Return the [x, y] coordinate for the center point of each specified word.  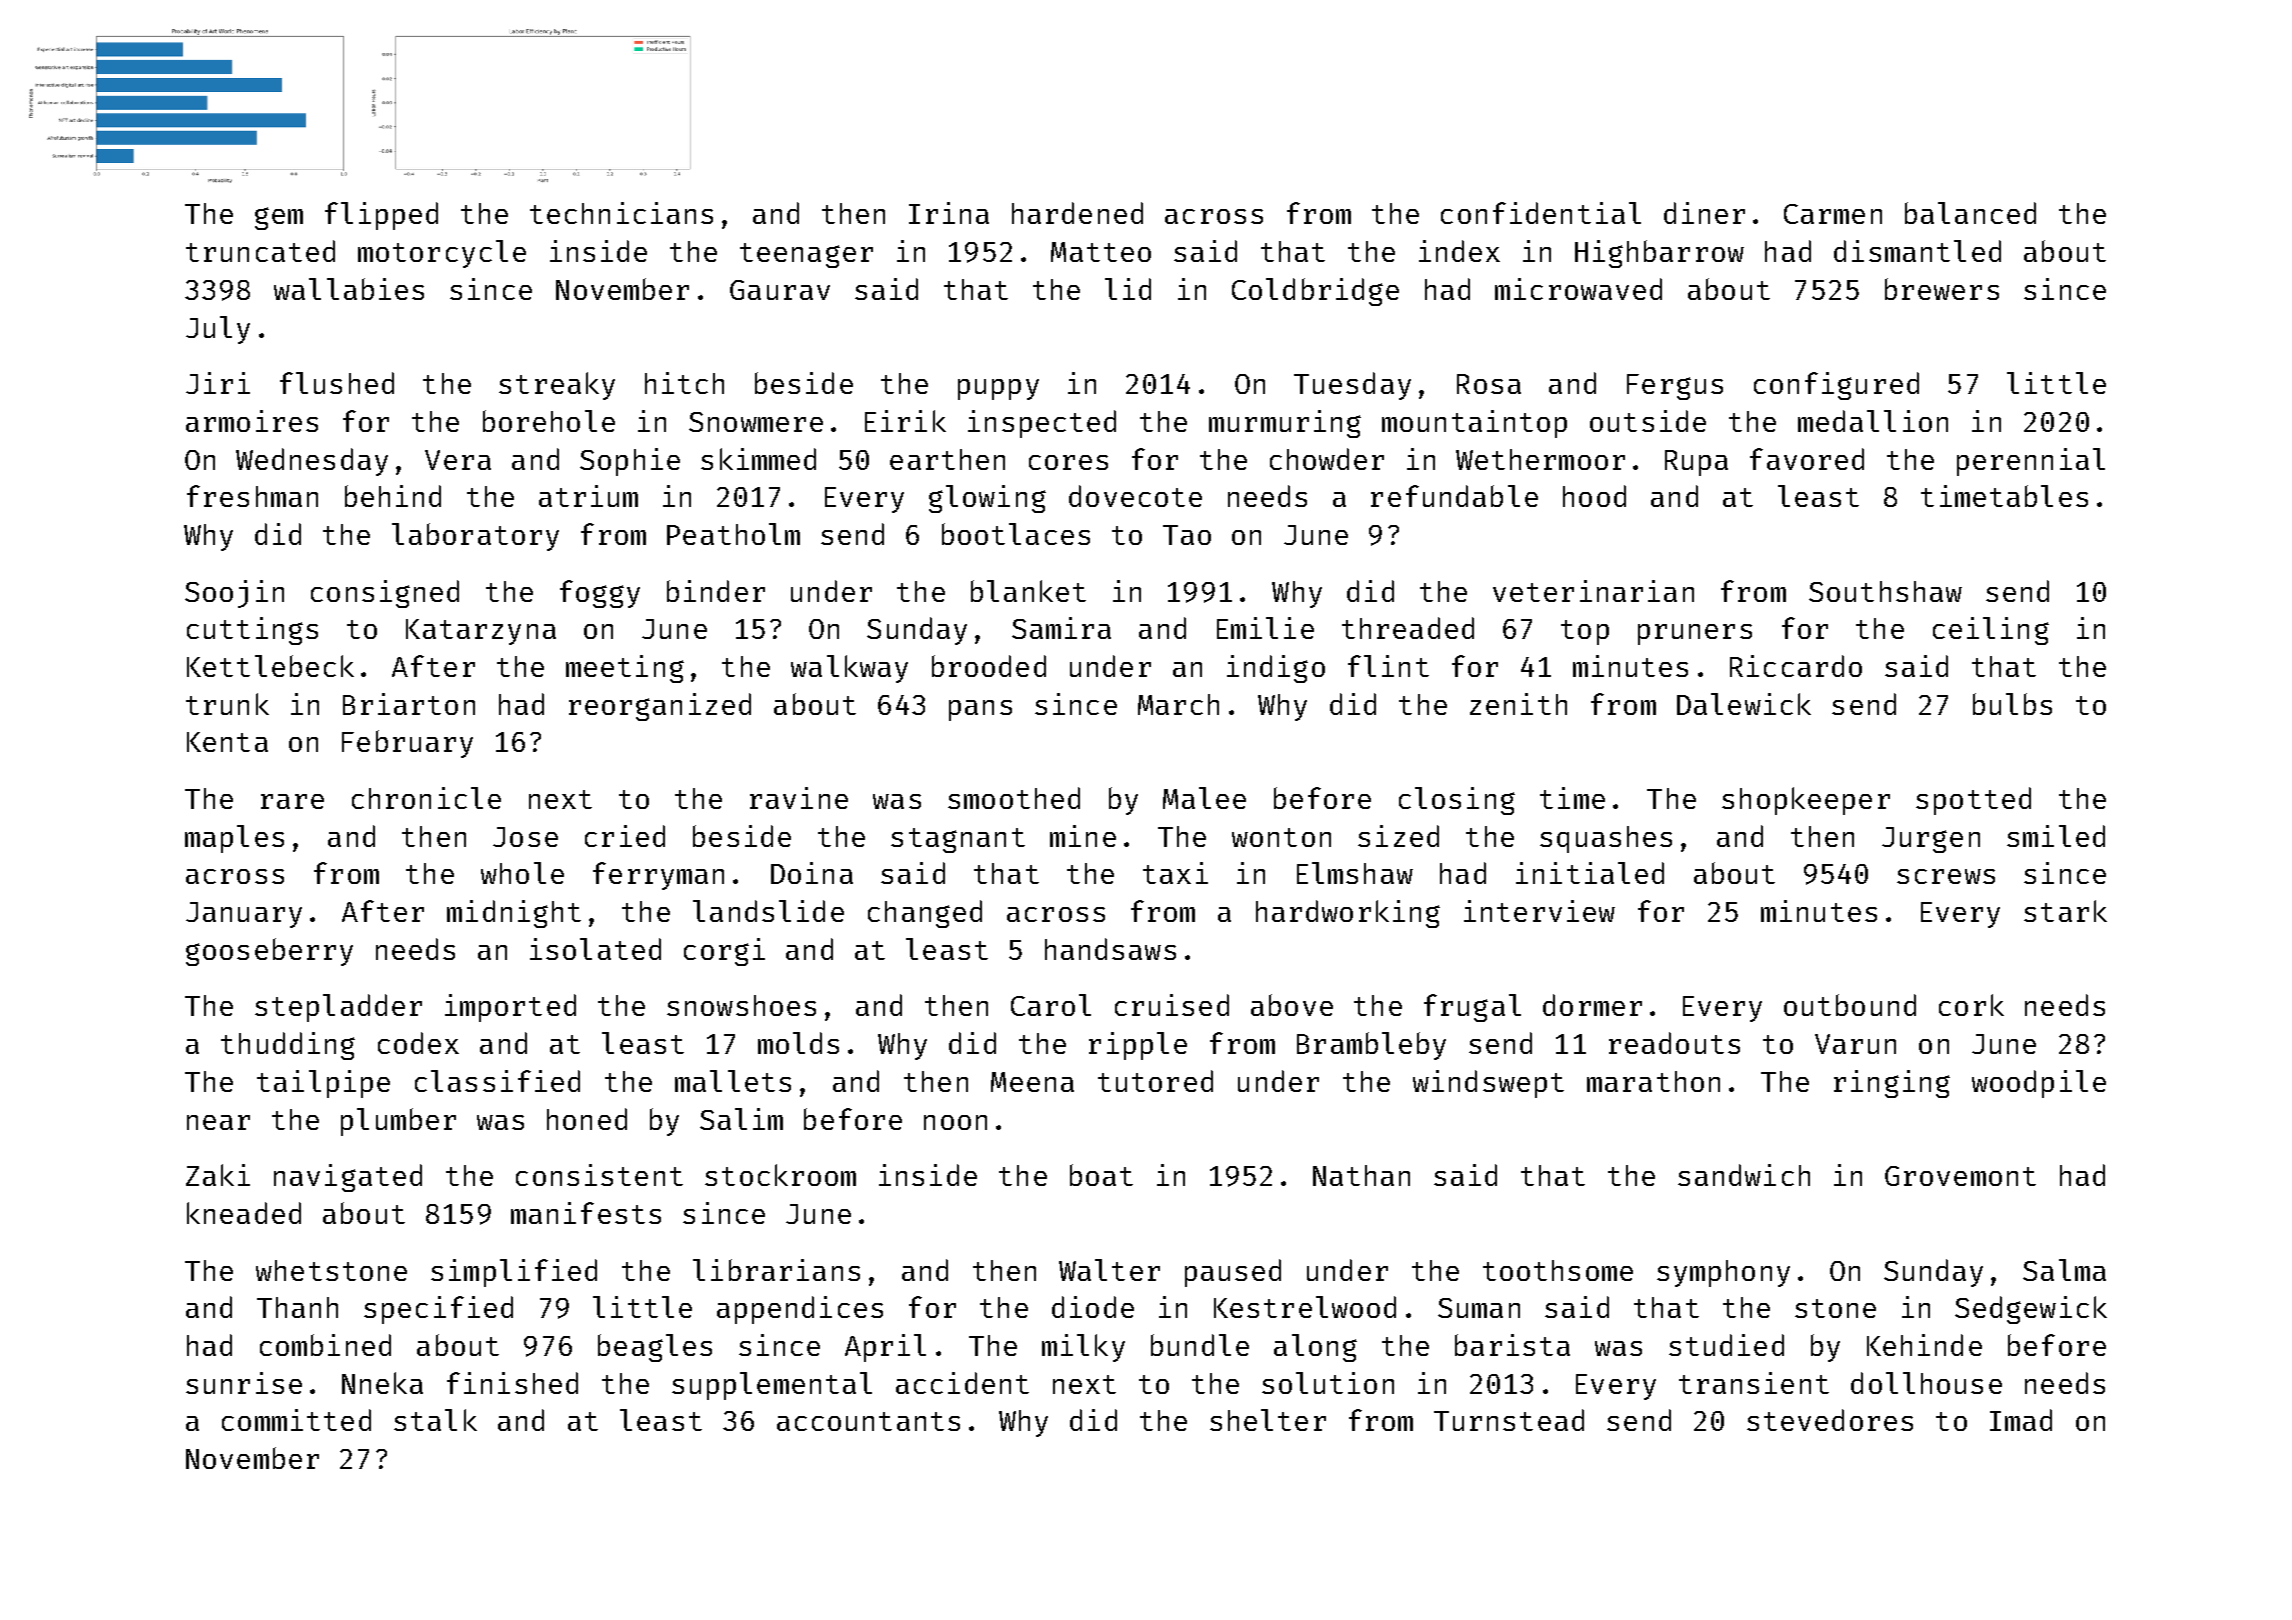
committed [296, 1420]
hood [1594, 496]
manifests [586, 1213]
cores [1068, 462]
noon [955, 1122]
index [1459, 251]
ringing [1892, 1084]
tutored [1155, 1081]
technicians [621, 213]
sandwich [1744, 1175]
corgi [724, 952]
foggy [600, 594]
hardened [1077, 213]
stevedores [1830, 1420]
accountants [868, 1421]
